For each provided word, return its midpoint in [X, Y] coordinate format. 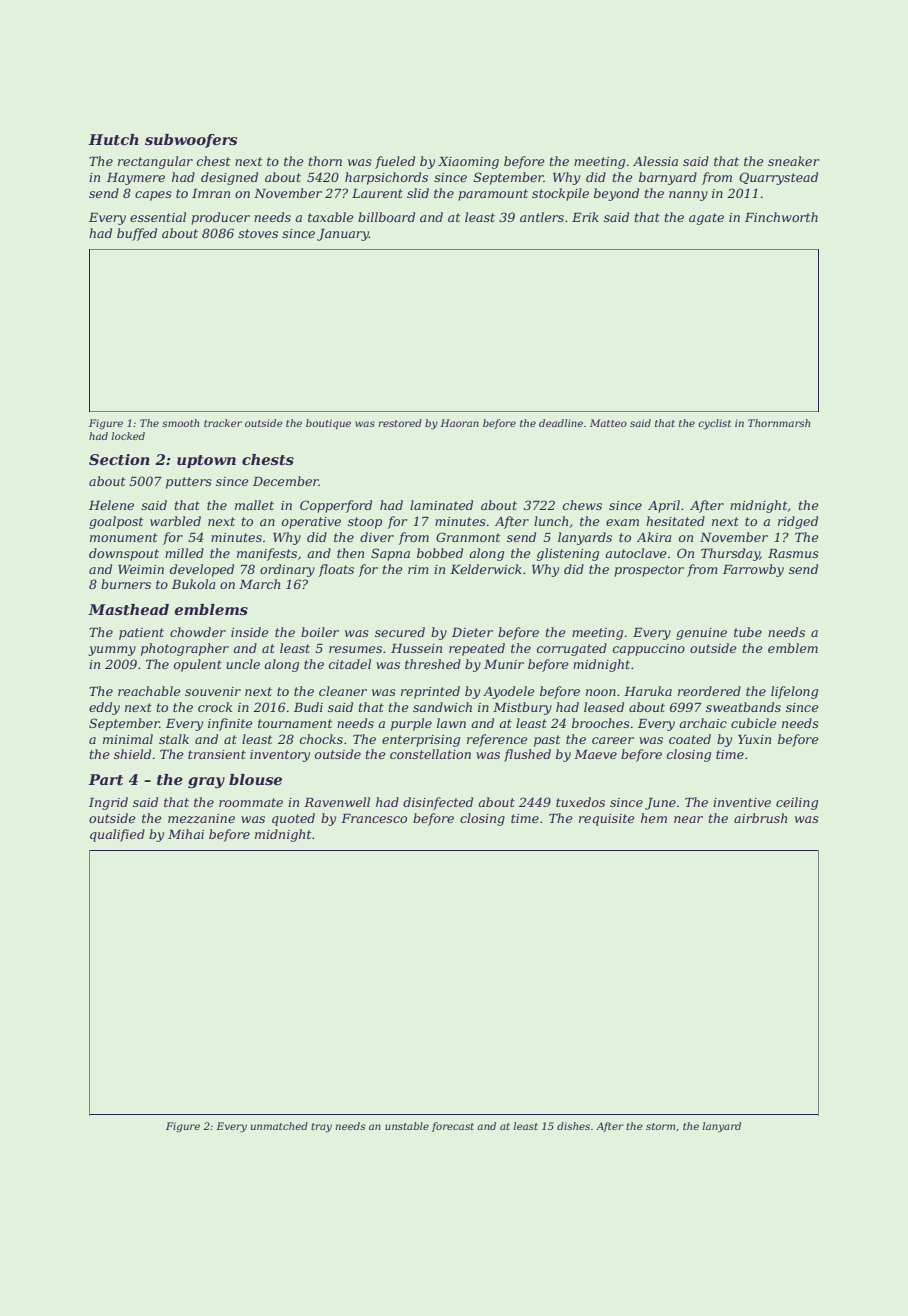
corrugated [572, 649]
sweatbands [743, 707]
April [664, 506]
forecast [453, 1127]
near [688, 819]
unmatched [279, 1126]
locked [128, 436]
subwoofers [191, 141]
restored [400, 423]
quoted [293, 819]
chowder [198, 632]
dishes [573, 1126]
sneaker [793, 161]
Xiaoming [468, 163]
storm [660, 1126]
